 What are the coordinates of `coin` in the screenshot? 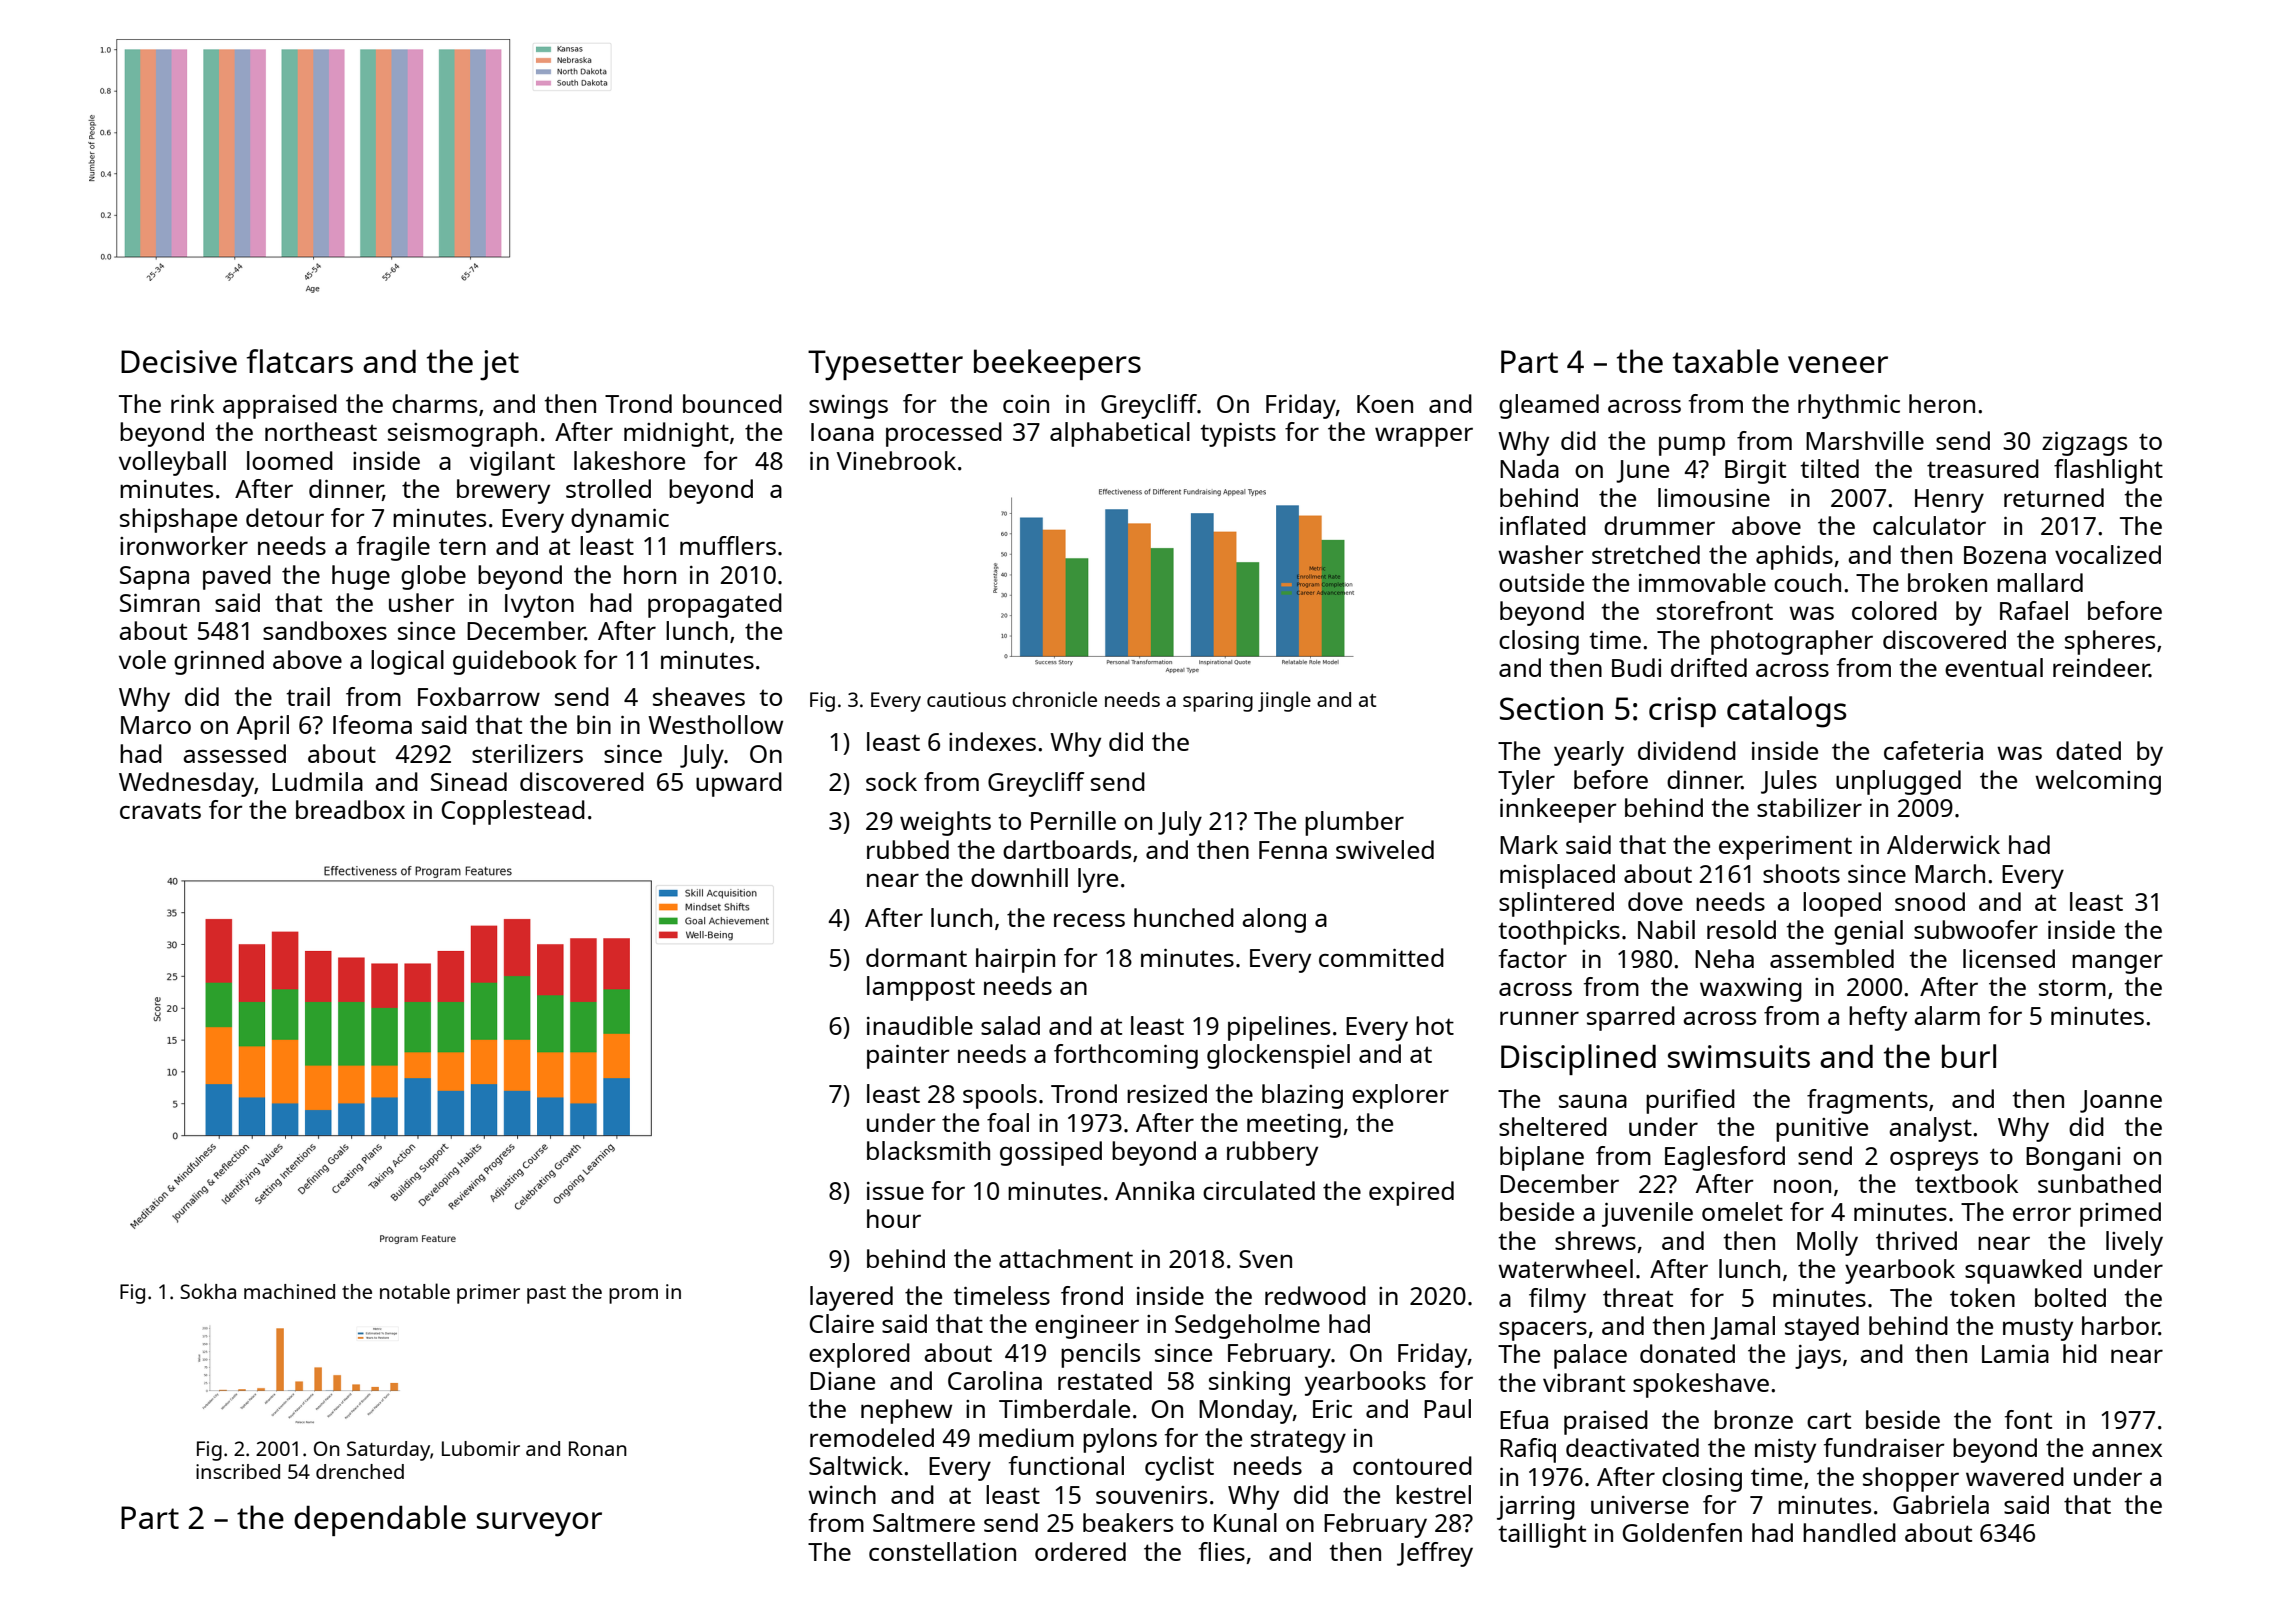 It's located at (1026, 404).
